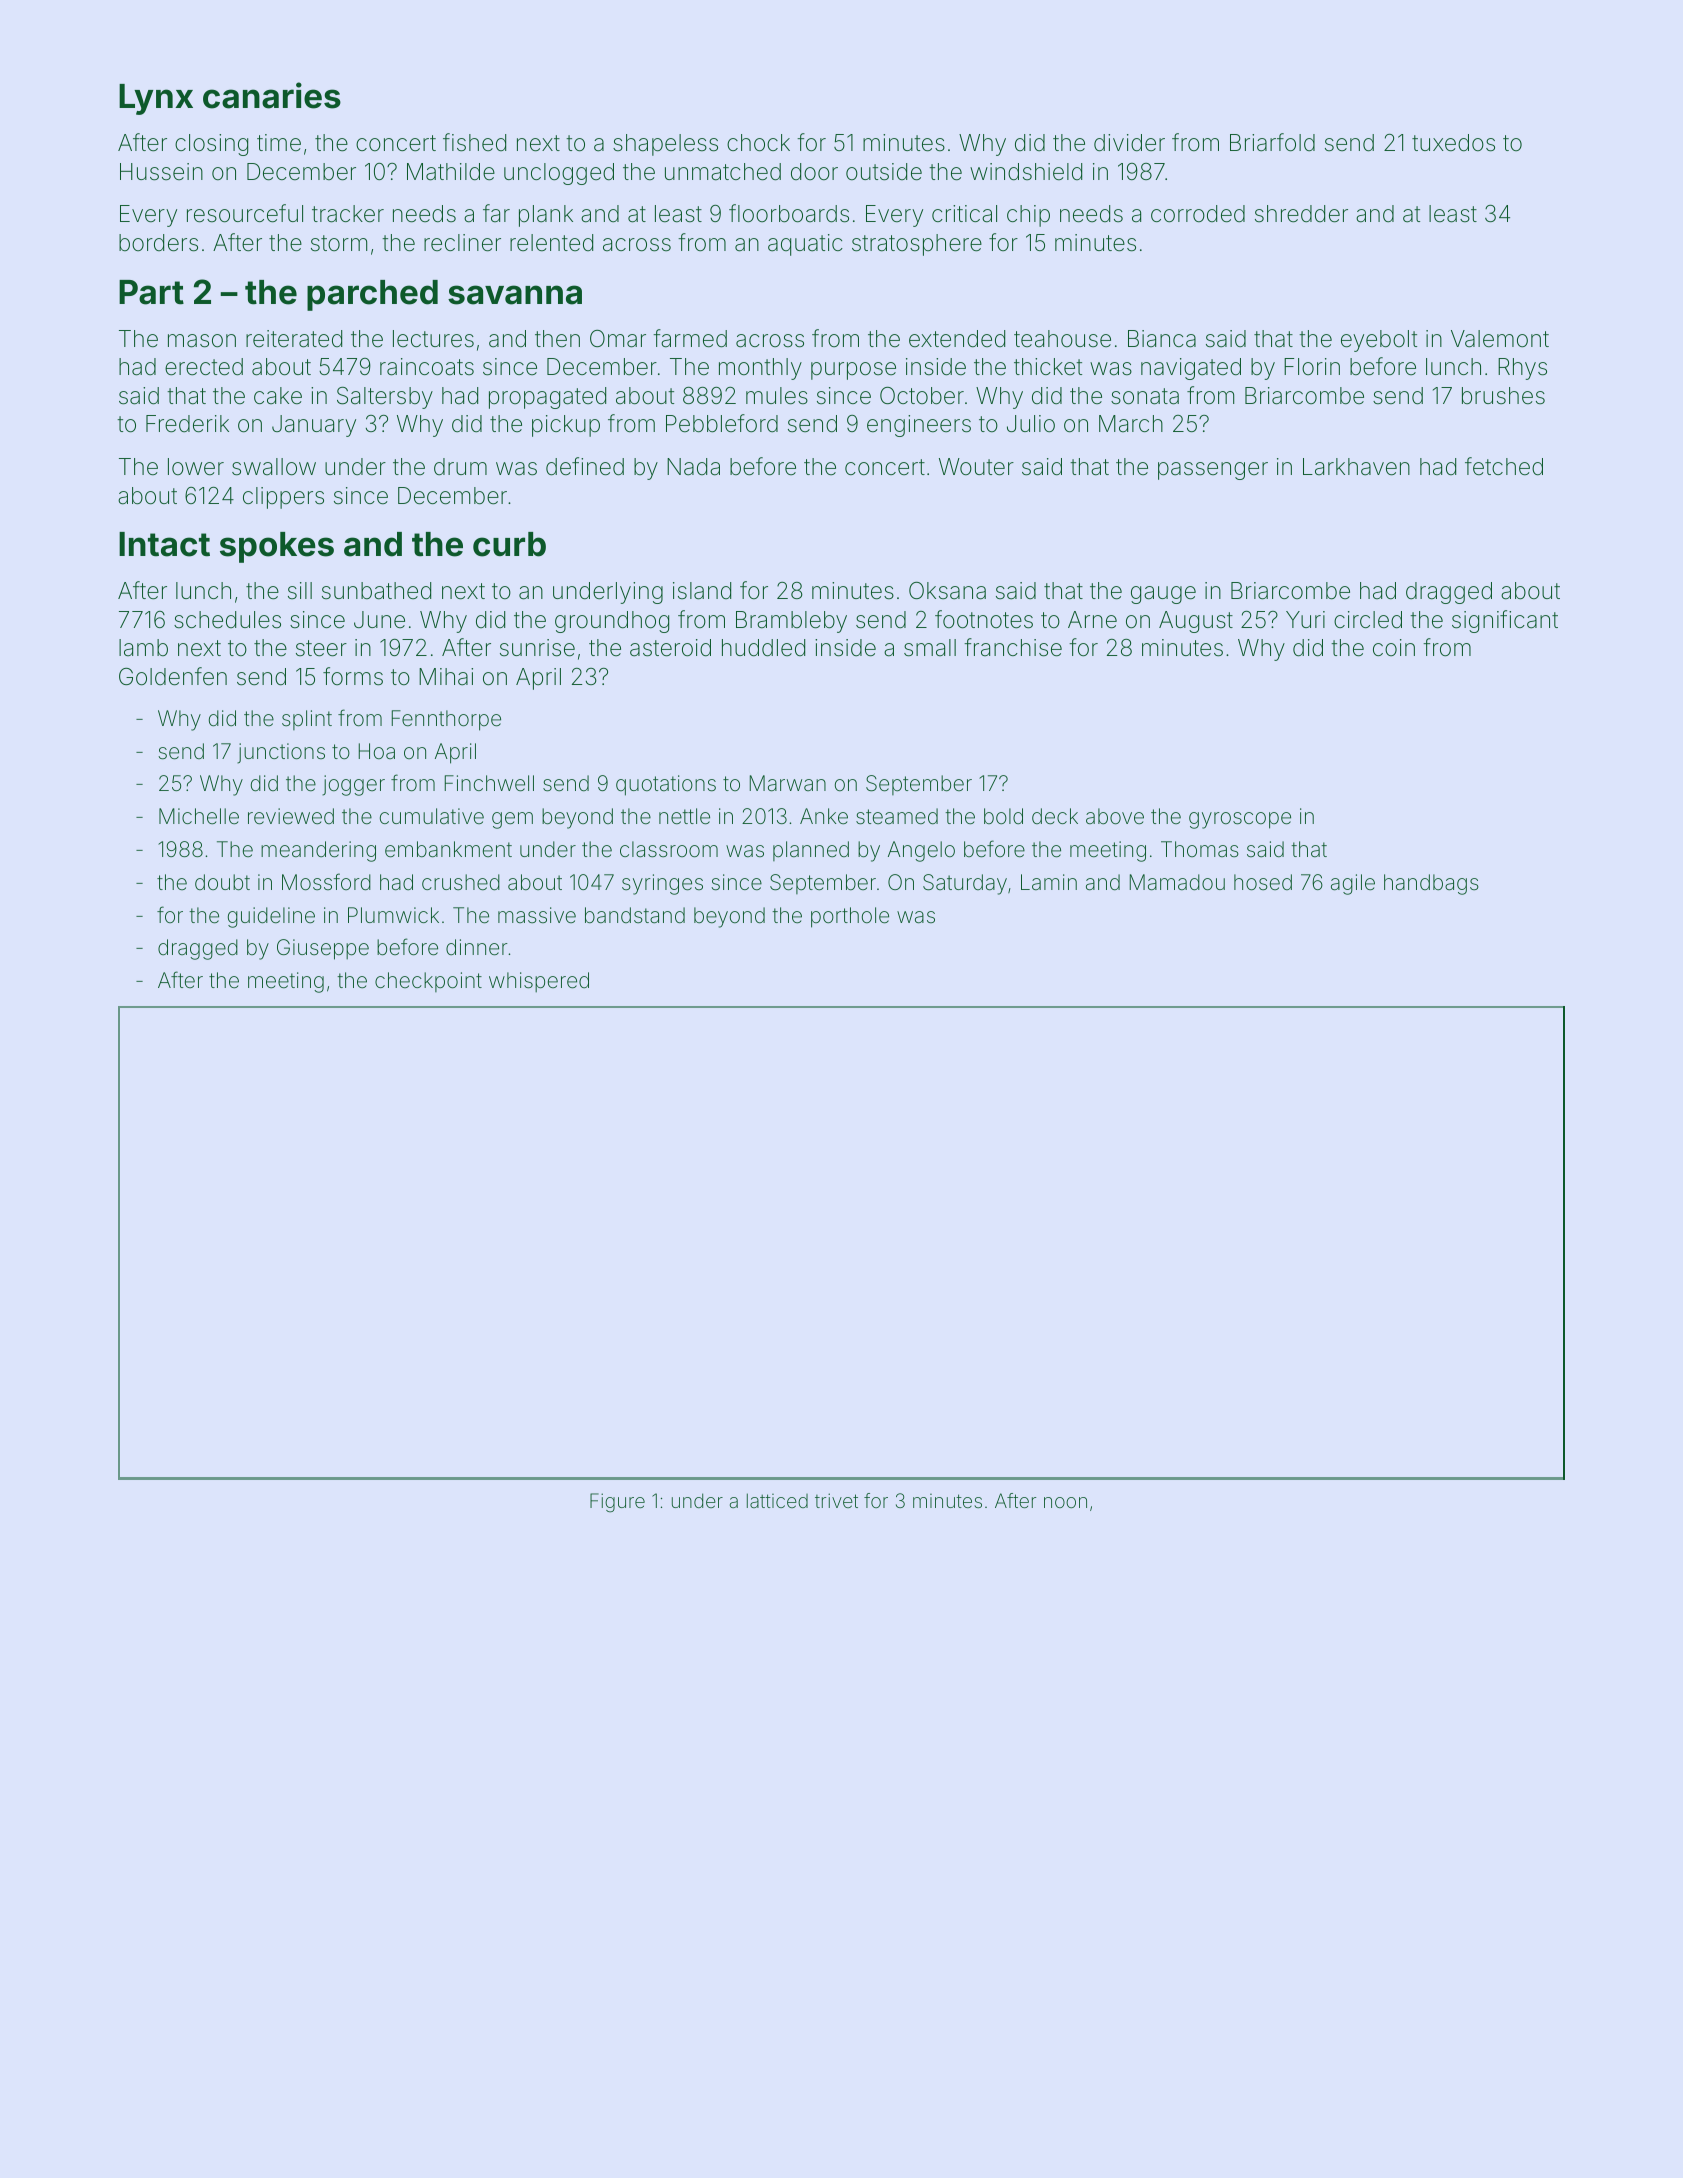 The height and width of the document is (2178, 1683). Describe the element at coordinates (278, 396) in the document. I see `cake` at that location.
